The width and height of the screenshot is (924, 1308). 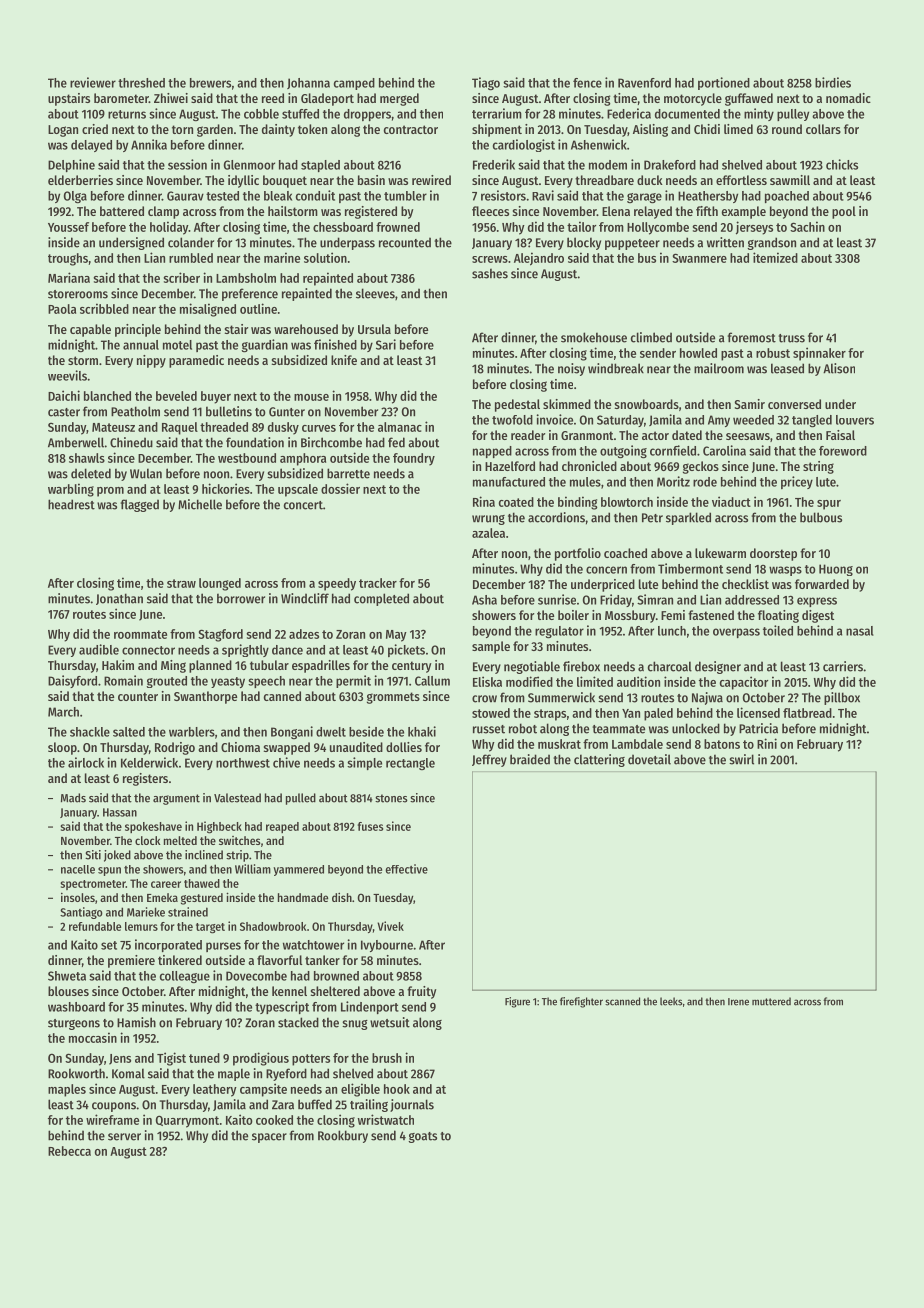 What do you see at coordinates (489, 760) in the screenshot?
I see `Jeffrey` at bounding box center [489, 760].
